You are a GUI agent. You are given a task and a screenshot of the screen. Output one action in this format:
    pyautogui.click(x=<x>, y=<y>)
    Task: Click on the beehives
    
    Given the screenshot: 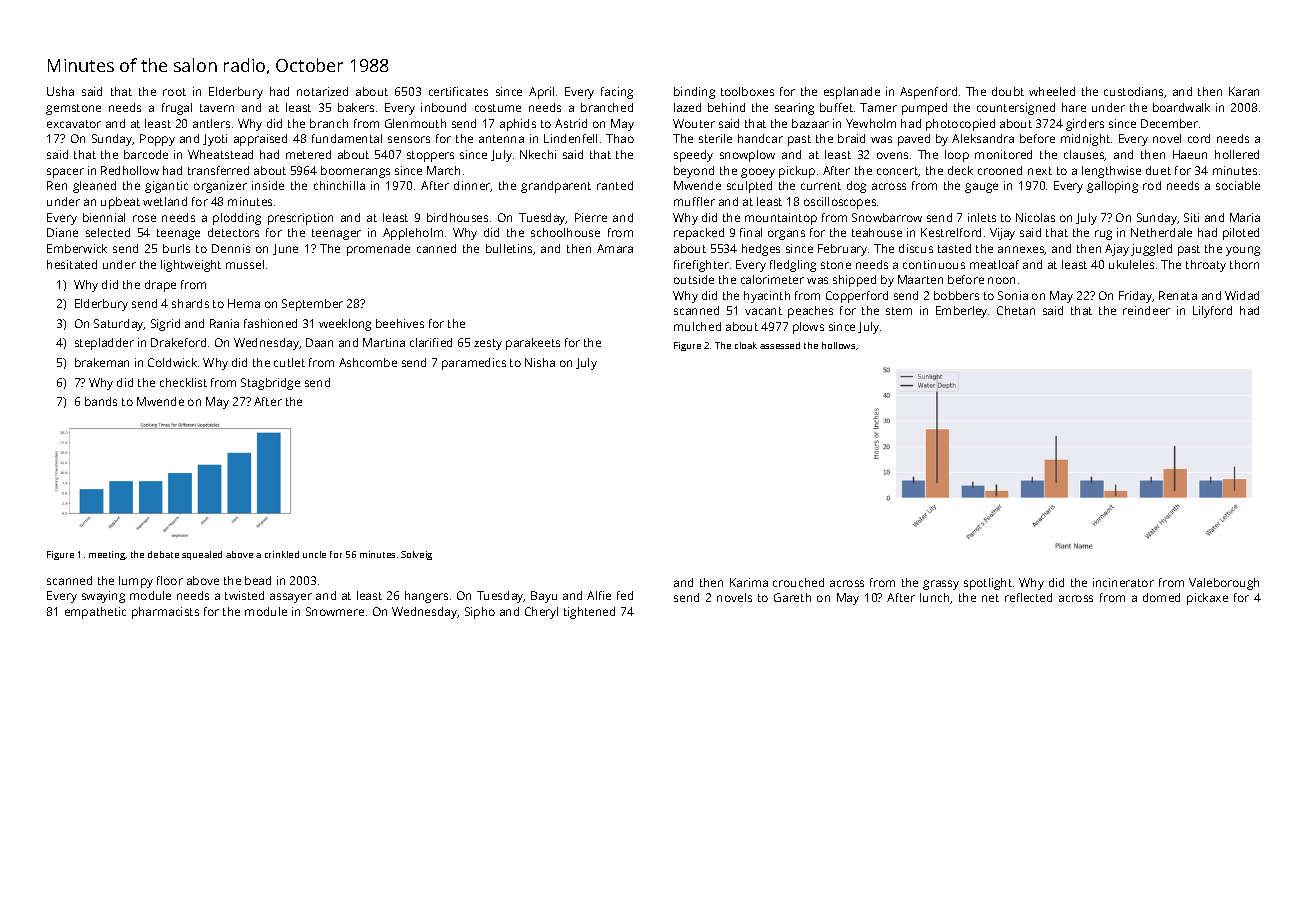 What is the action you would take?
    pyautogui.click(x=400, y=323)
